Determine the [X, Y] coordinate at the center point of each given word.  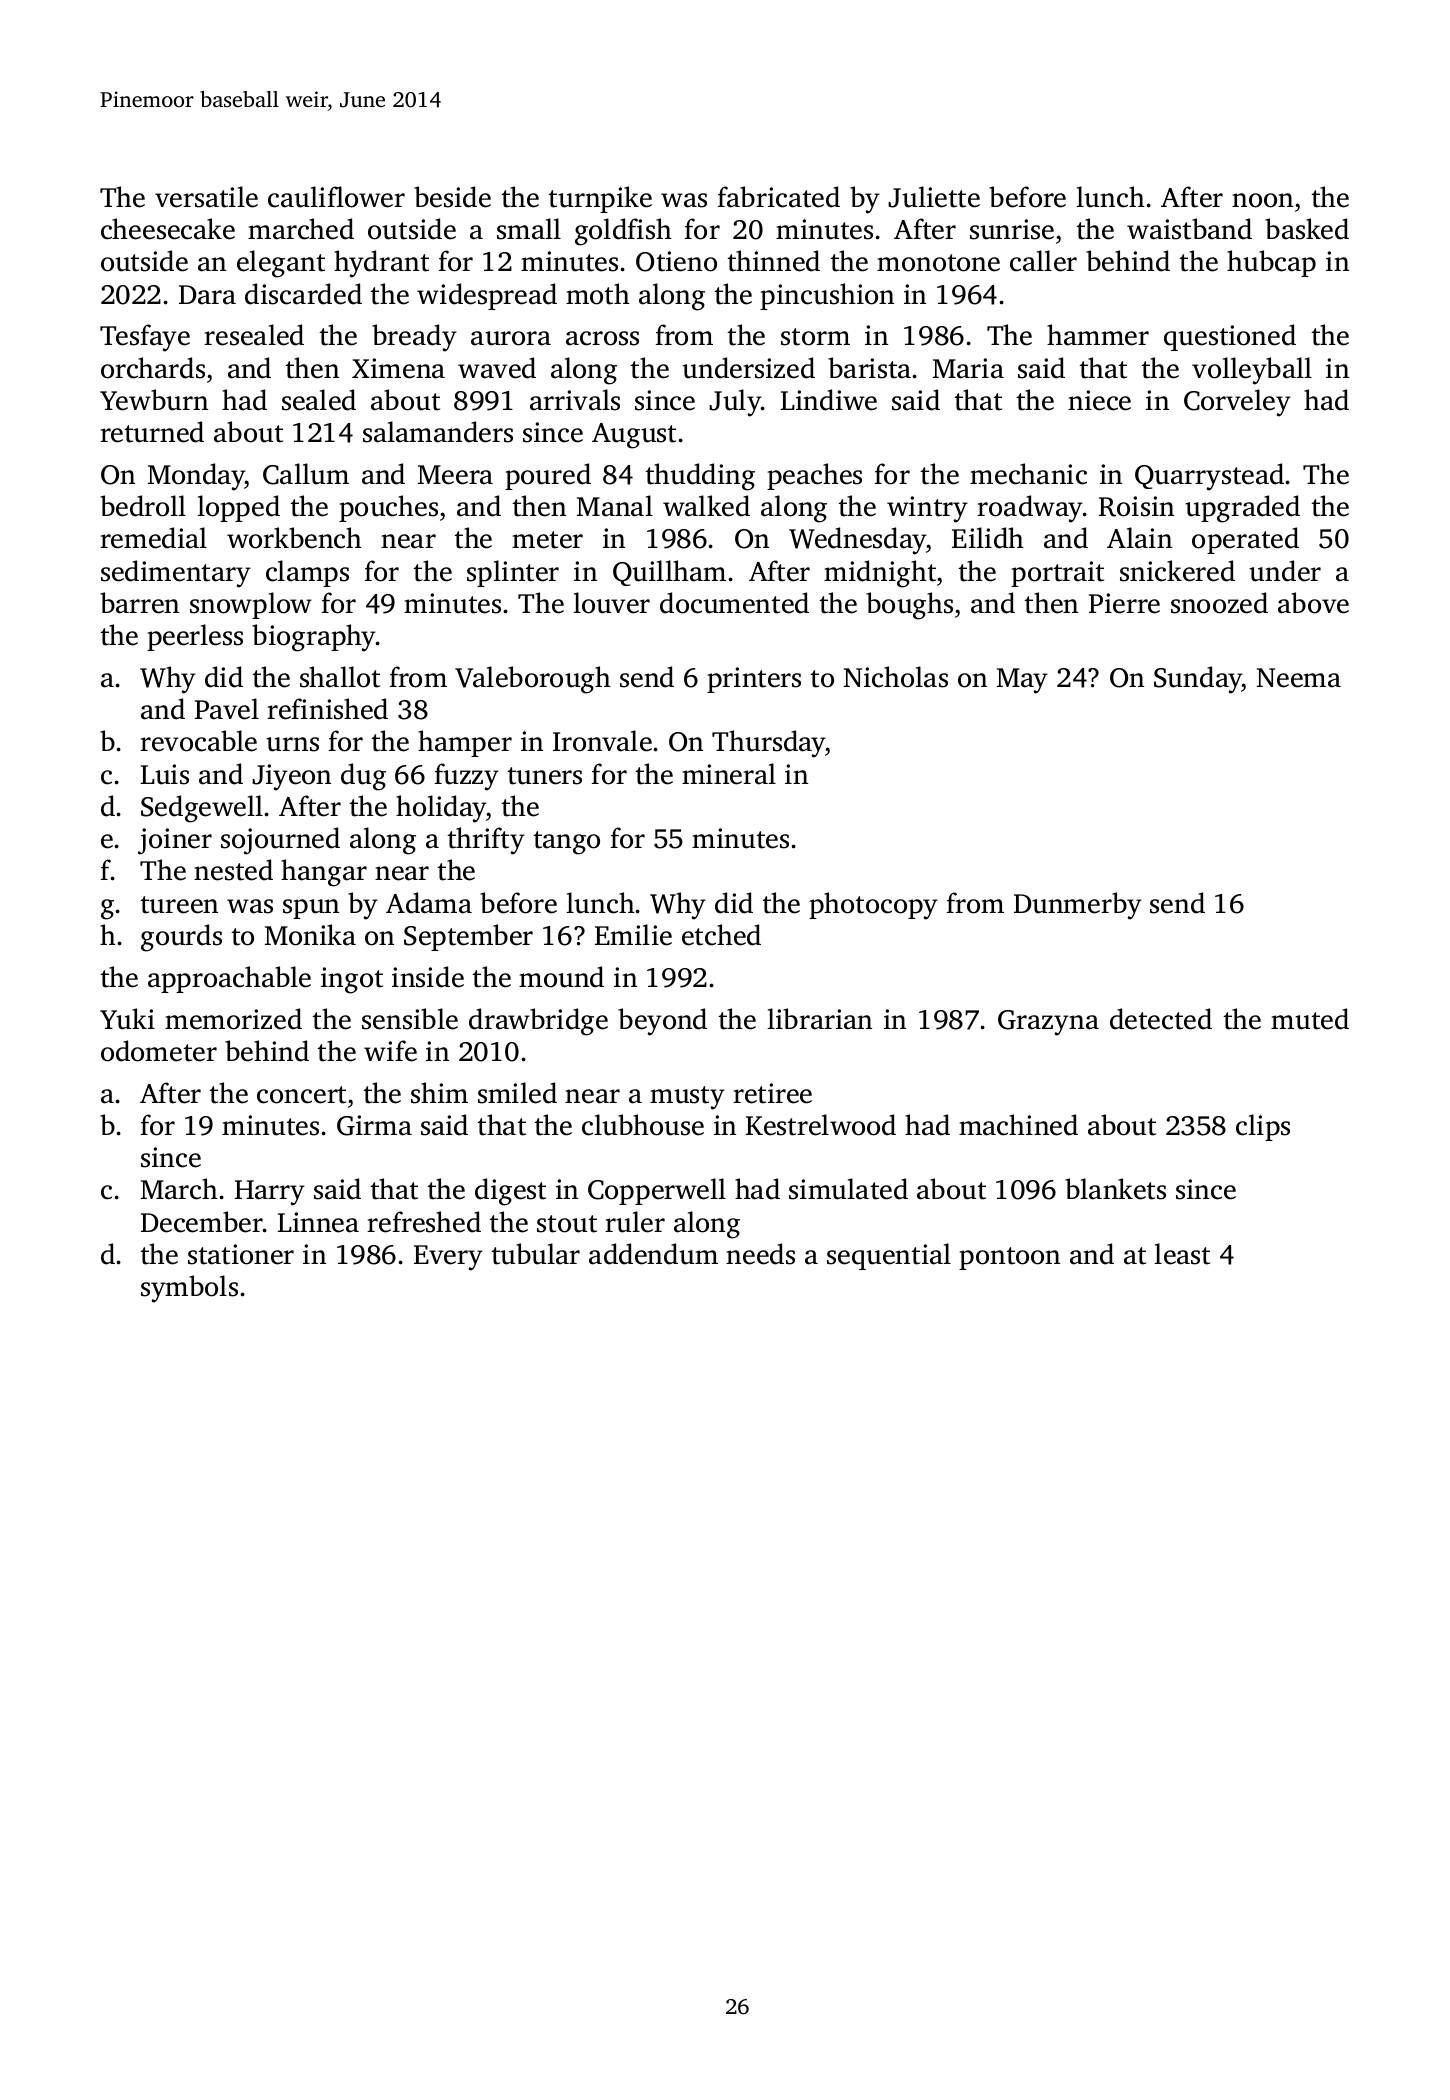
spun [311, 909]
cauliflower [336, 197]
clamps [307, 573]
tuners [545, 776]
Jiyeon [291, 777]
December [202, 1222]
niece [1099, 400]
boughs [909, 606]
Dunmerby [1078, 906]
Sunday [1198, 680]
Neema [1298, 678]
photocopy [873, 906]
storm [815, 337]
